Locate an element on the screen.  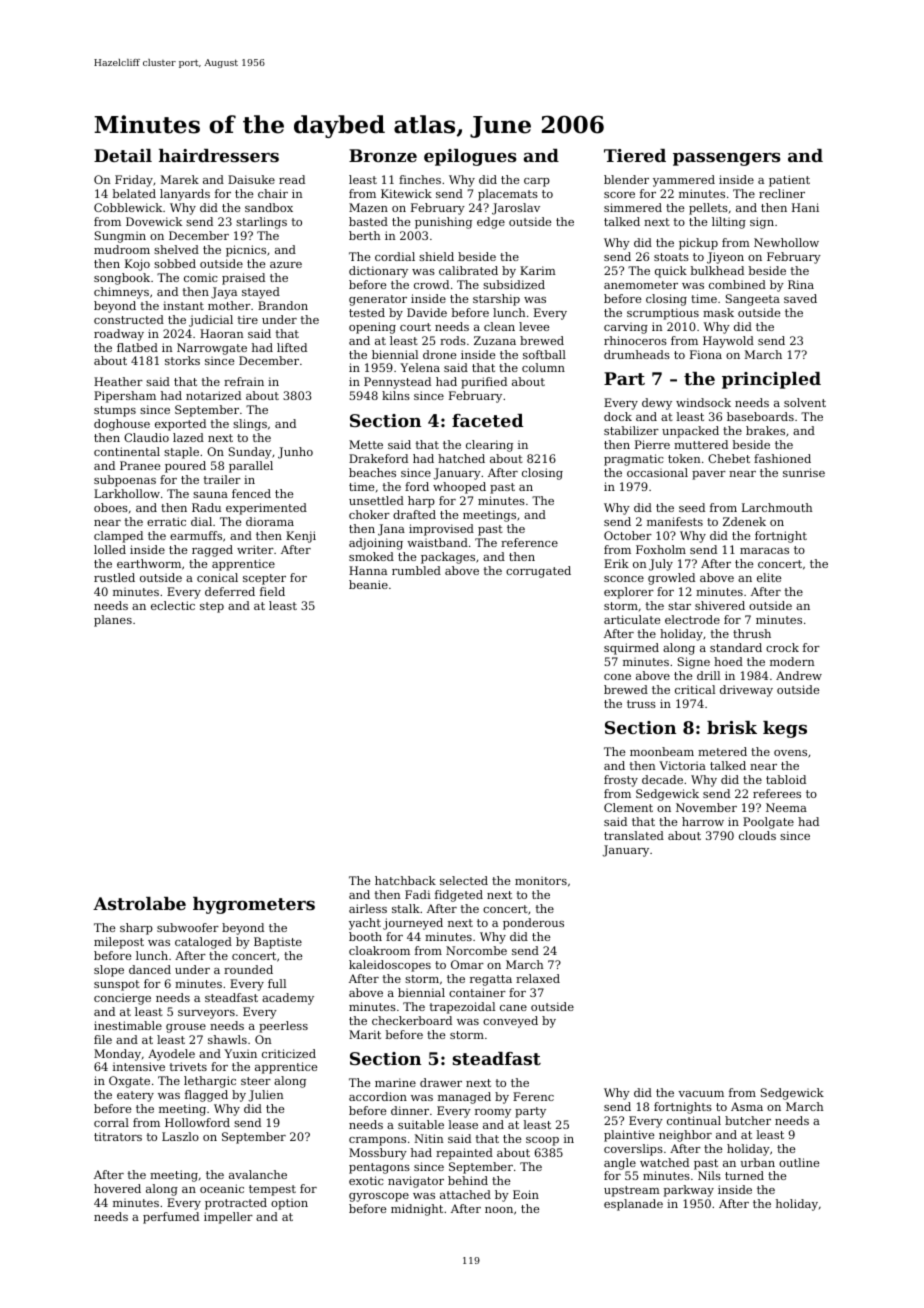
noon is located at coordinates (499, 1210).
